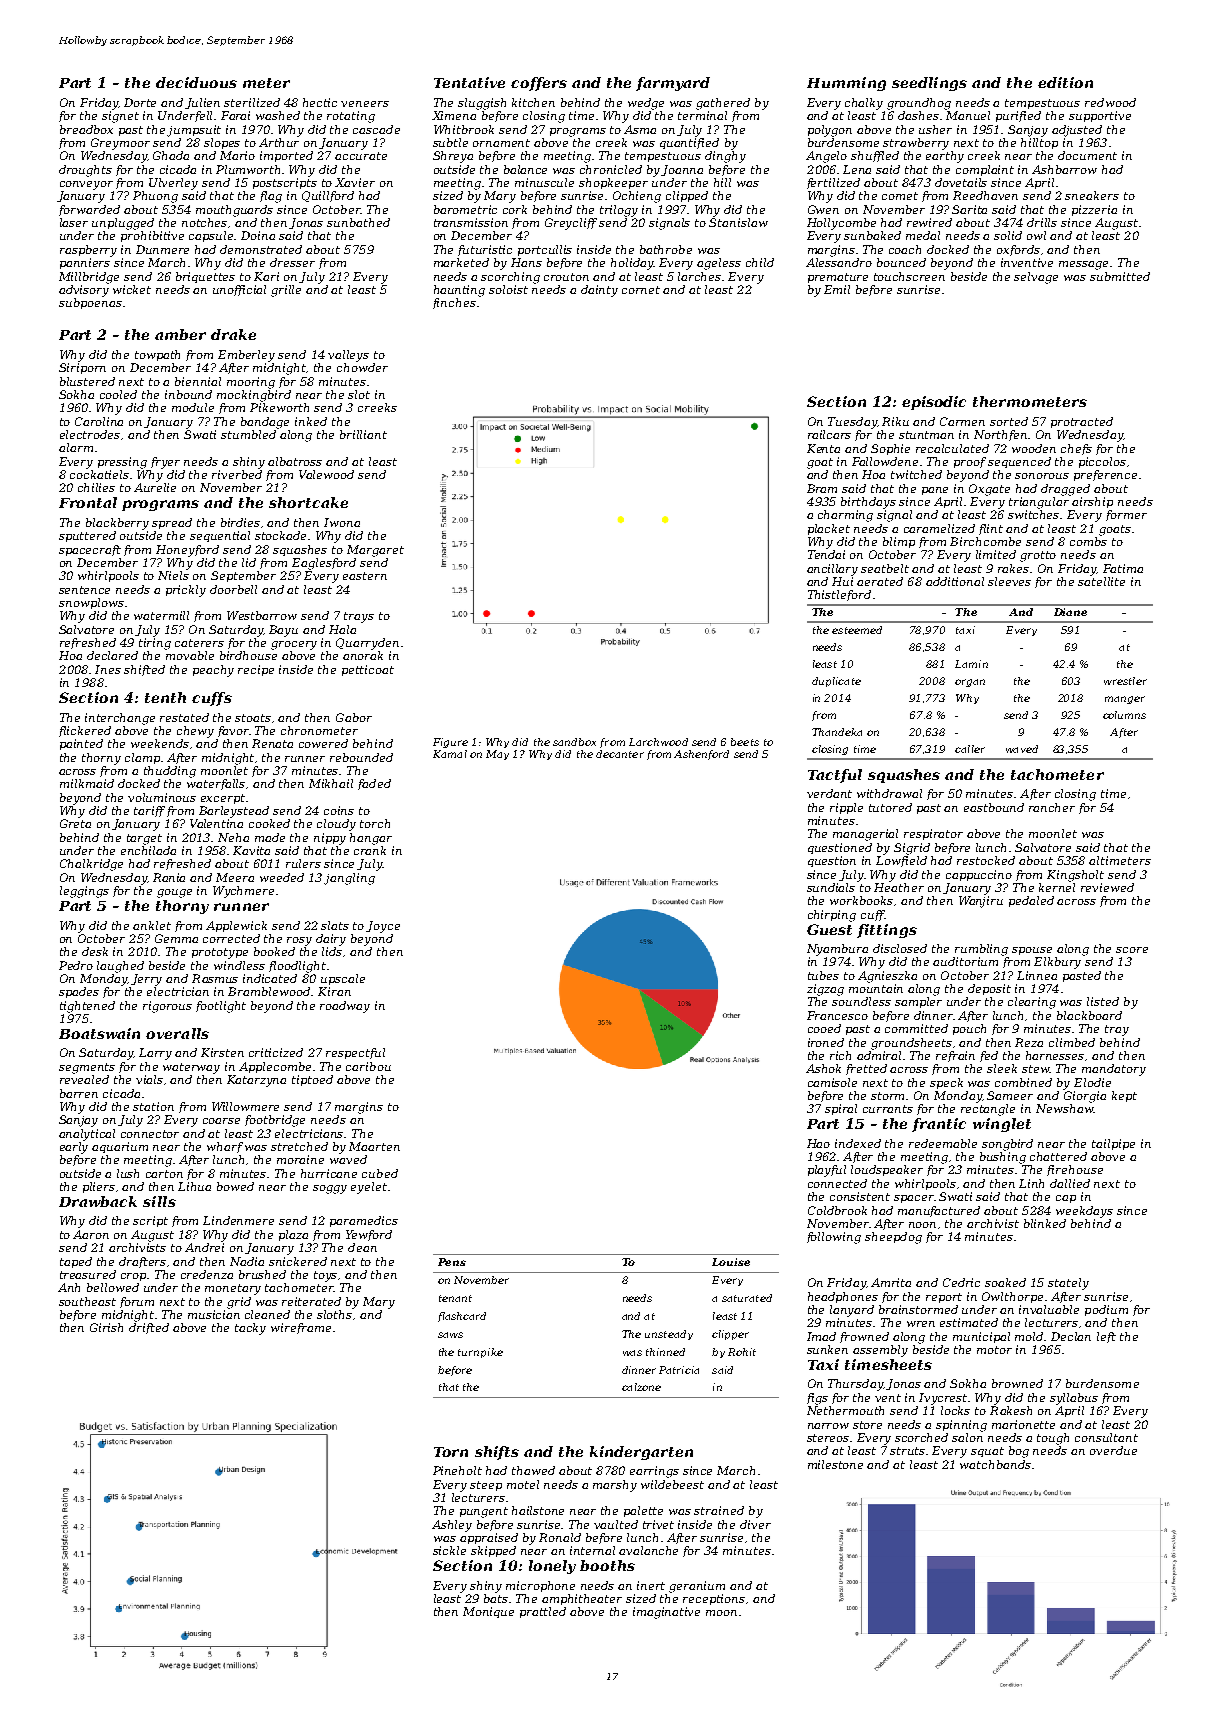  Describe the element at coordinates (989, 490) in the page. I see `Oxgate` at that location.
